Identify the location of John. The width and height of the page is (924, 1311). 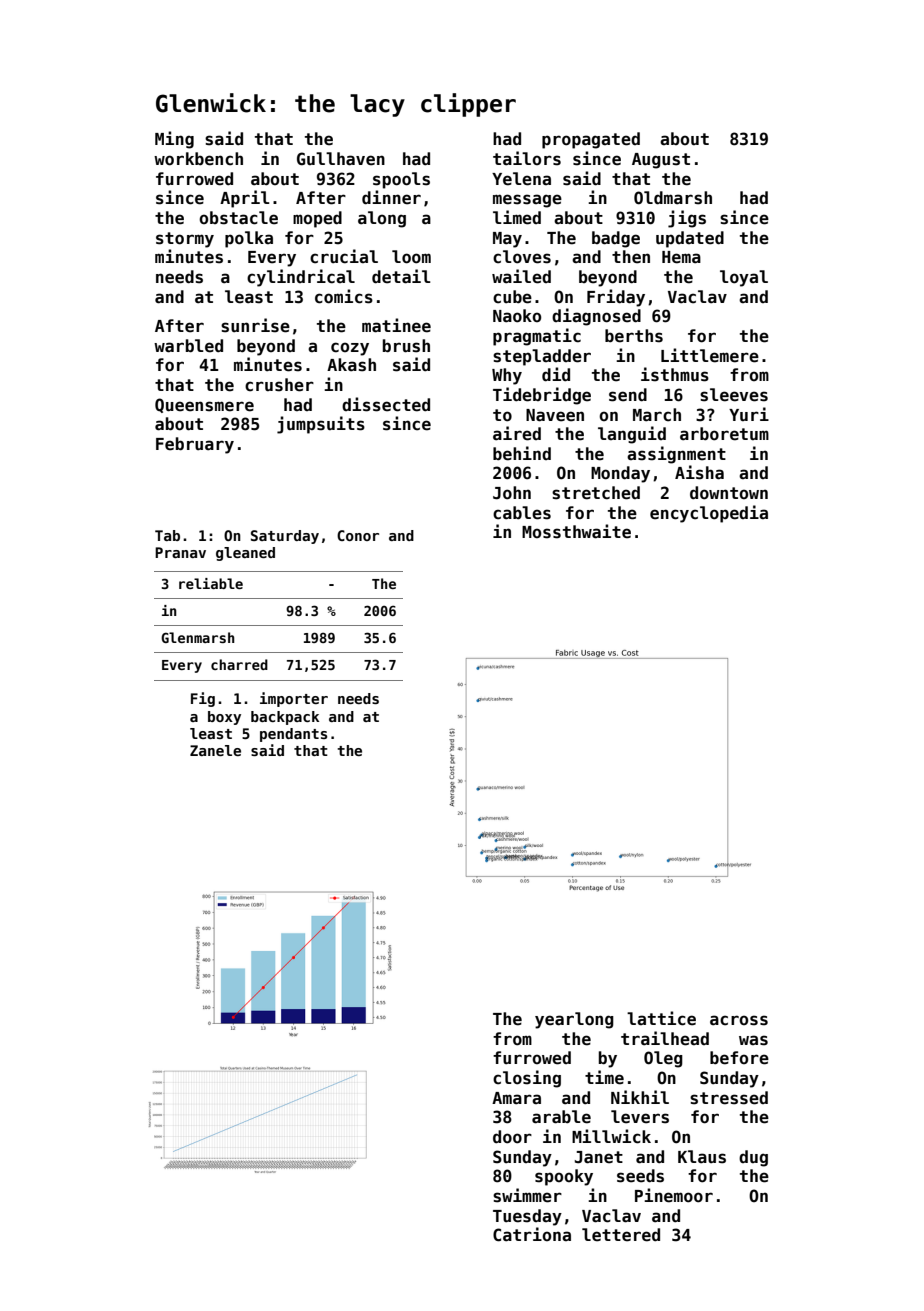
(512, 493).
